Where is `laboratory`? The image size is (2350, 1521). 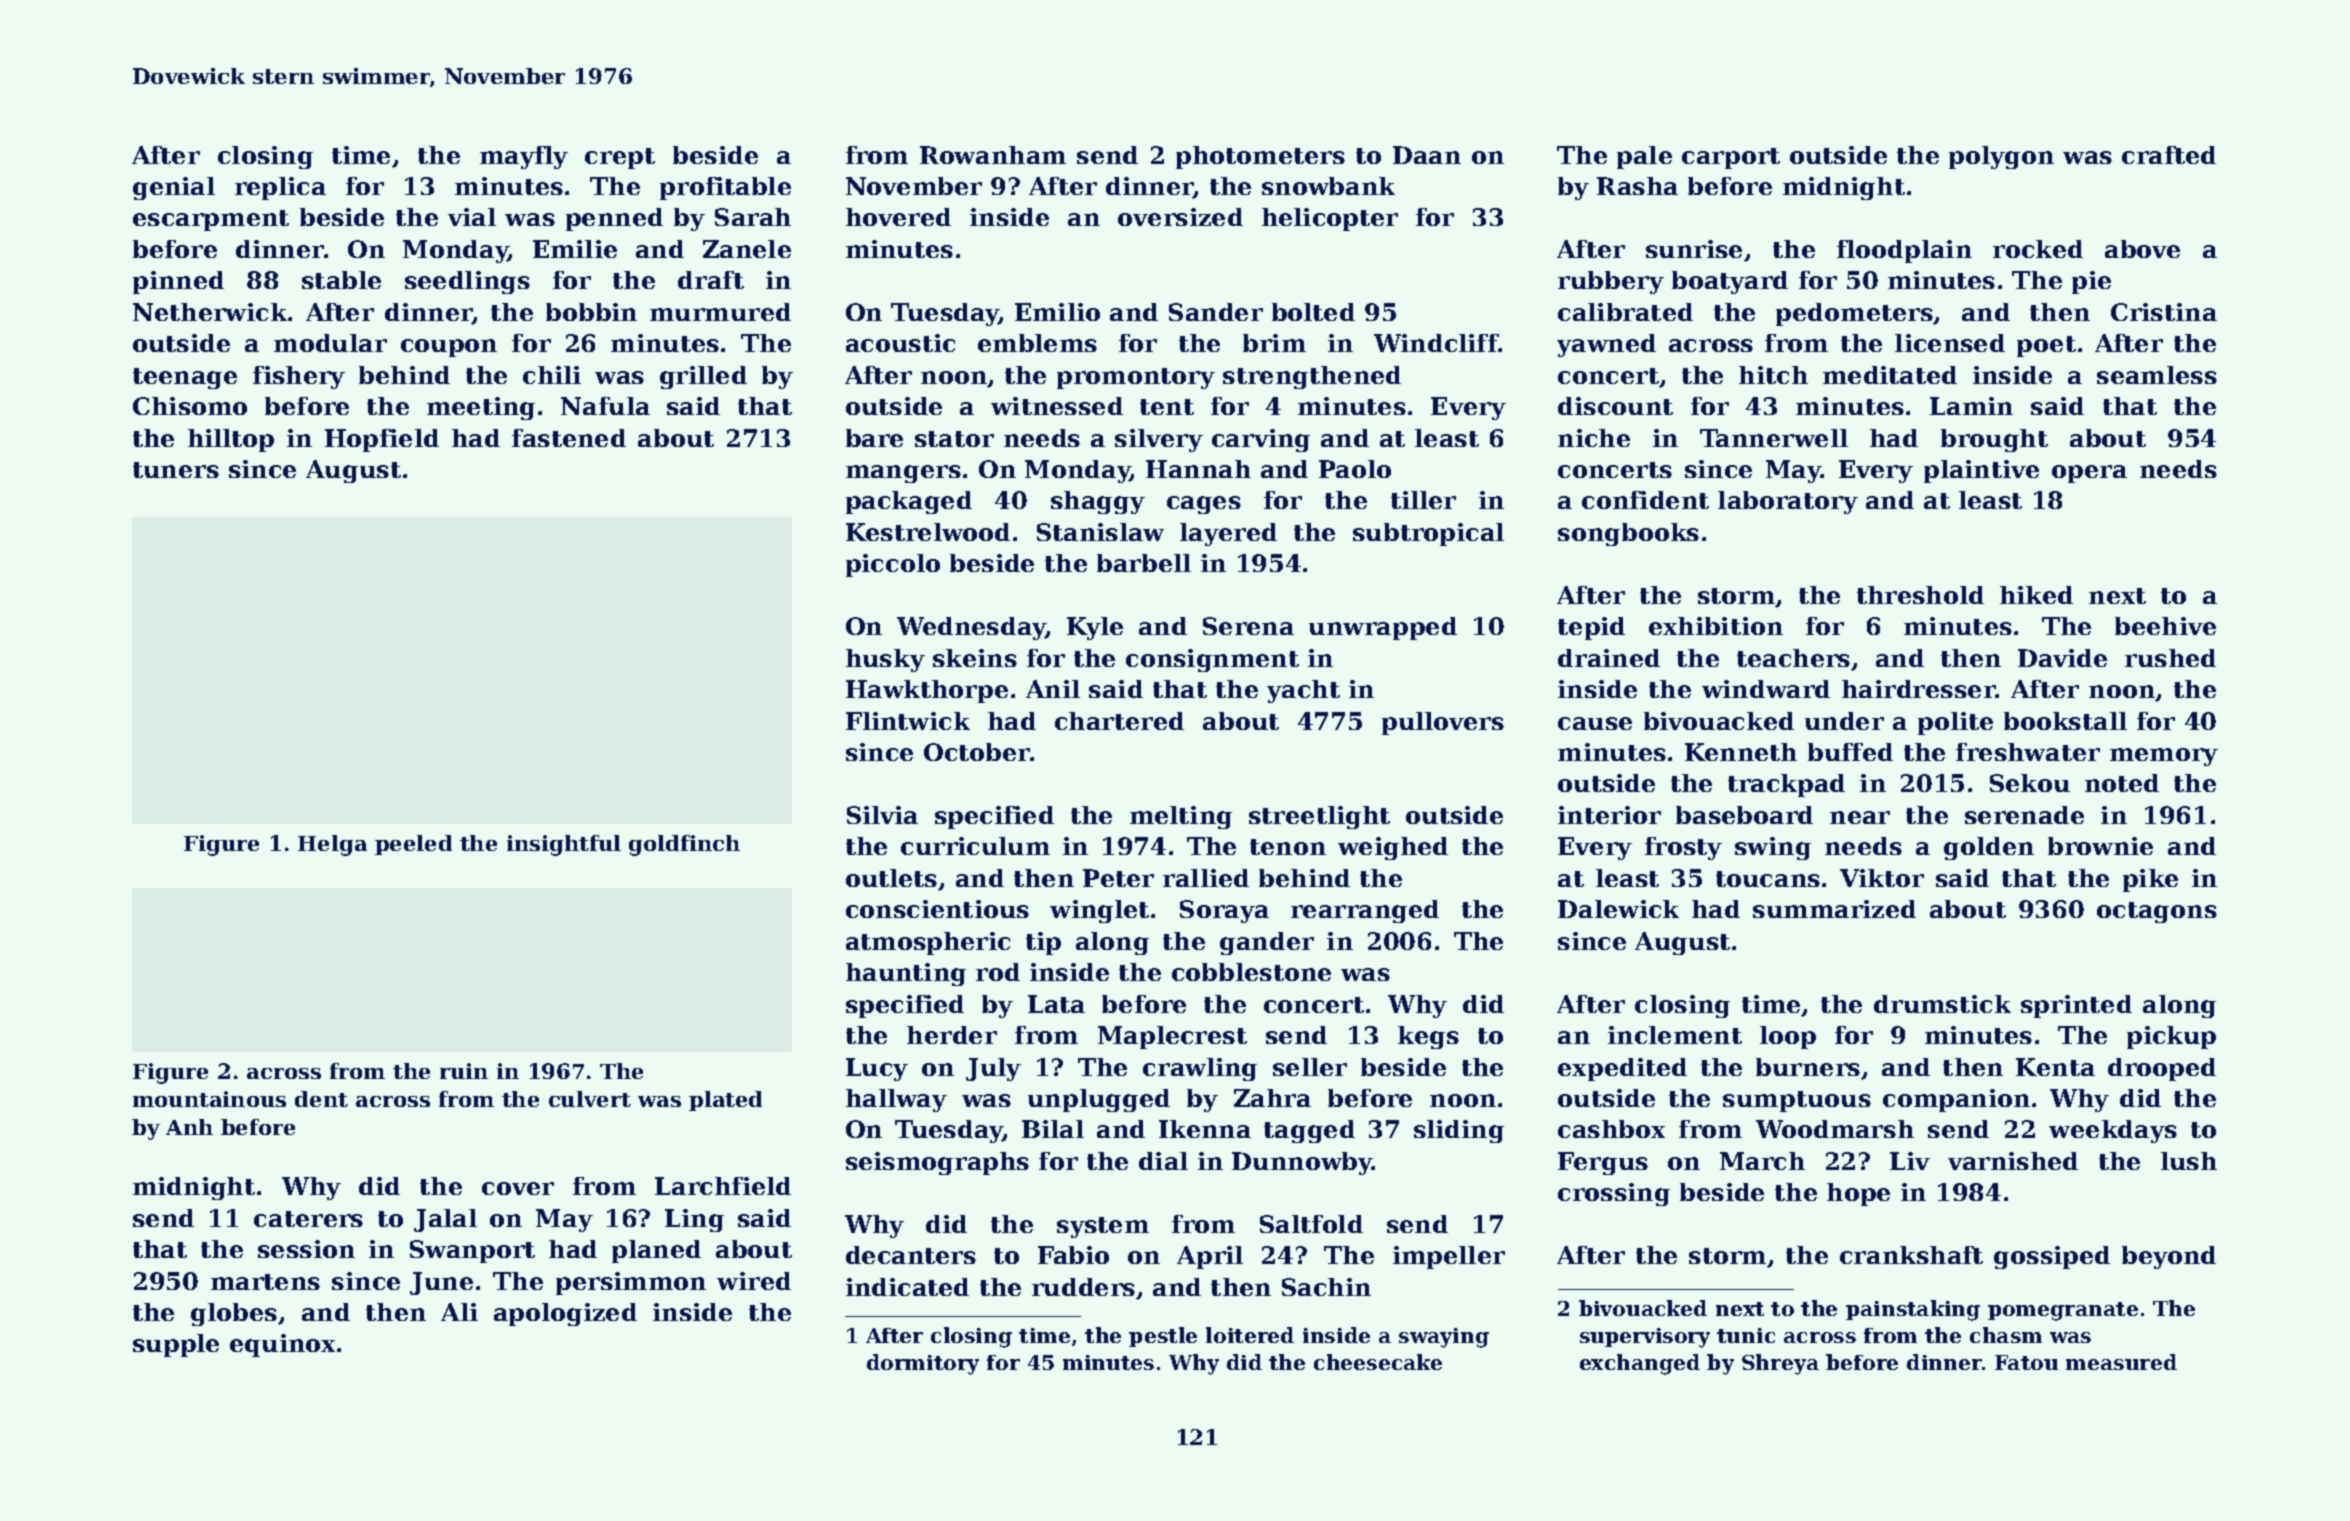 laboratory is located at coordinates (1788, 502).
